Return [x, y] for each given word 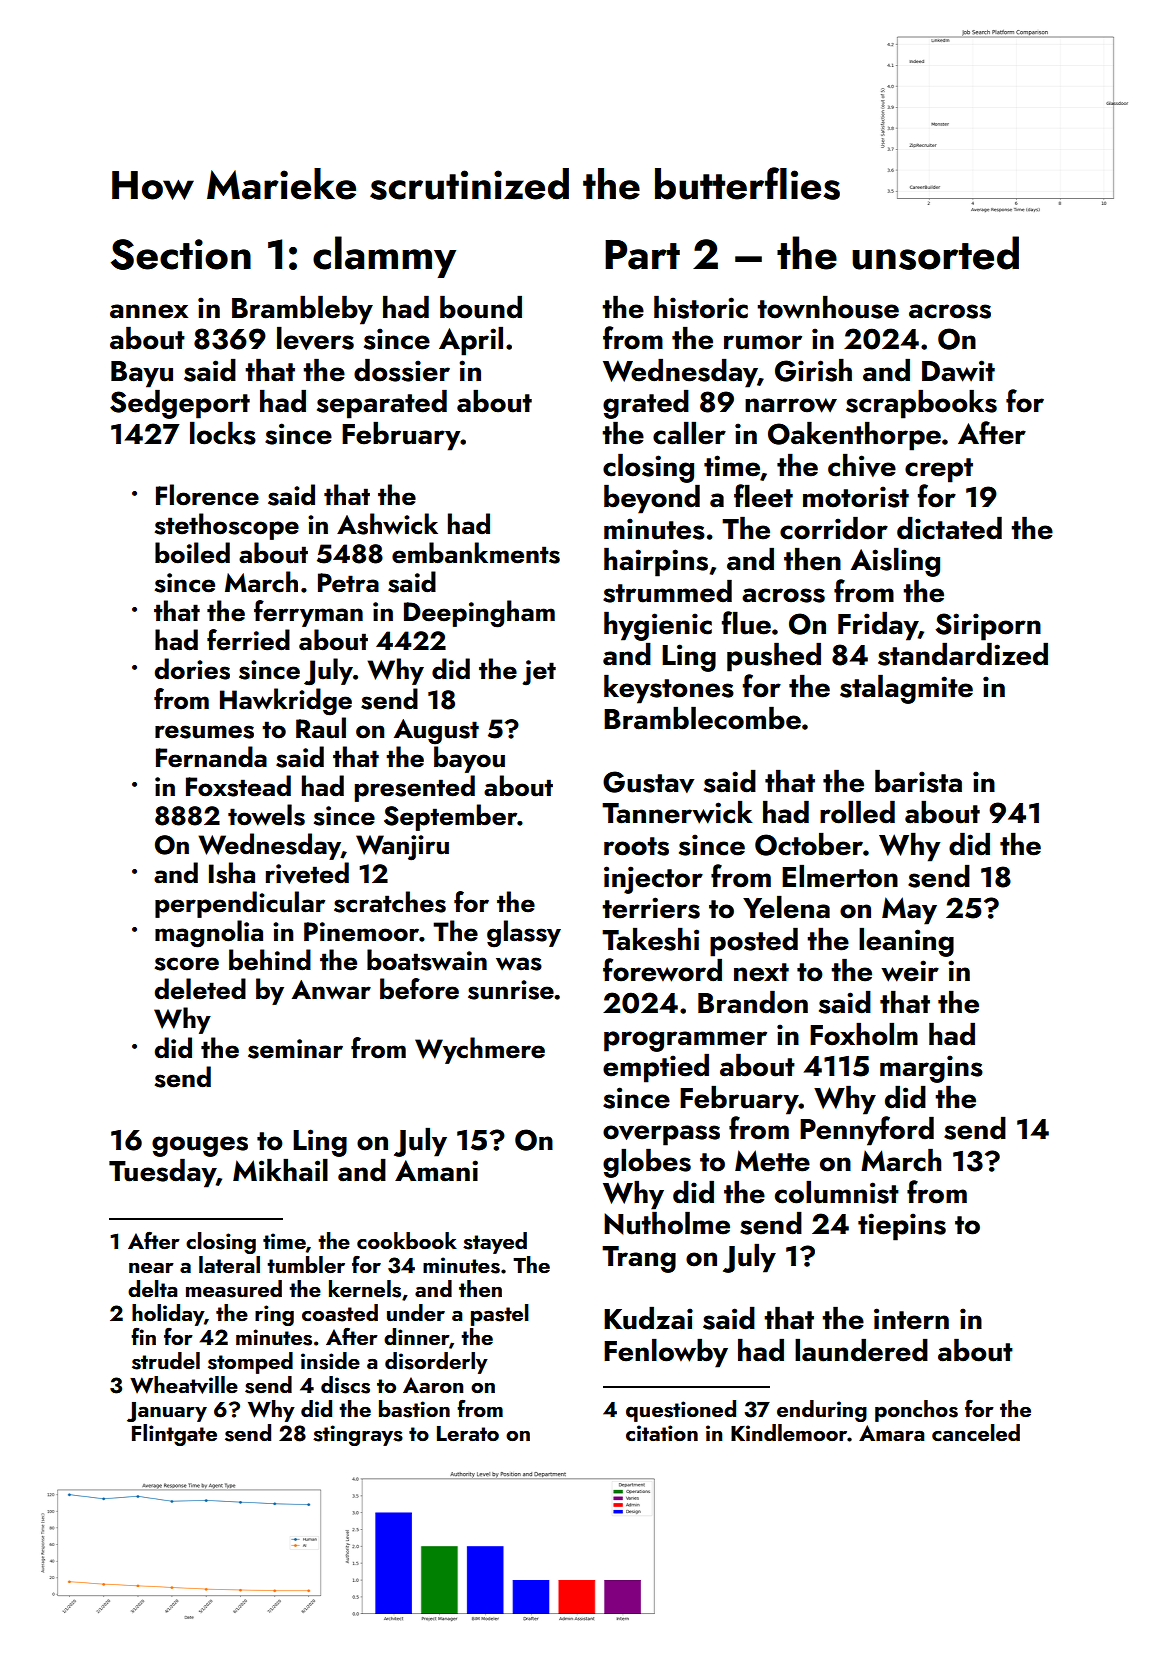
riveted [307, 873]
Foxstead [238, 786]
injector [653, 880]
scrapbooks [921, 404]
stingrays [358, 1435]
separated [382, 404]
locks [223, 433]
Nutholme [667, 1223]
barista [918, 781]
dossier [402, 370]
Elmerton [840, 876]
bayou [469, 759]
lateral [229, 1264]
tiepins [902, 1227]
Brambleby [302, 310]
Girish [813, 370]
